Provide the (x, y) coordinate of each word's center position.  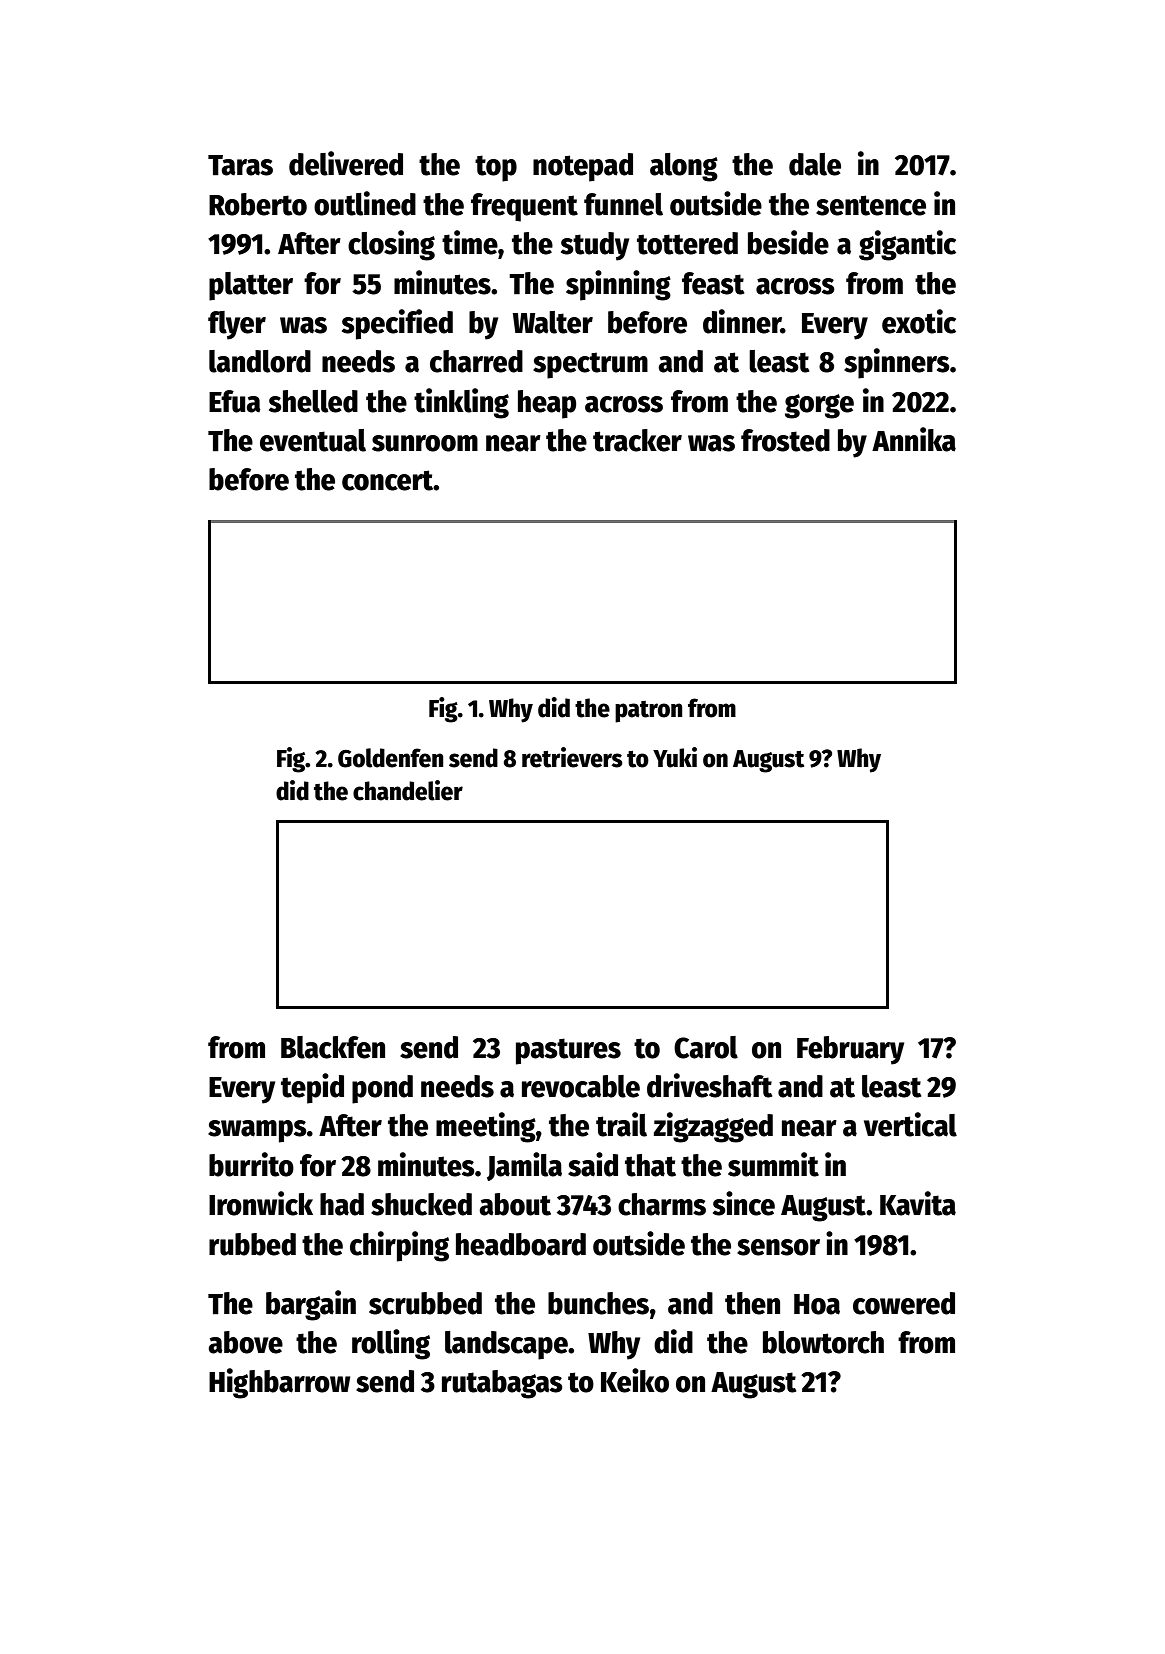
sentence (871, 205)
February (850, 1050)
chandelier (408, 790)
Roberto (258, 204)
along (684, 167)
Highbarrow (279, 1383)
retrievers (572, 757)
